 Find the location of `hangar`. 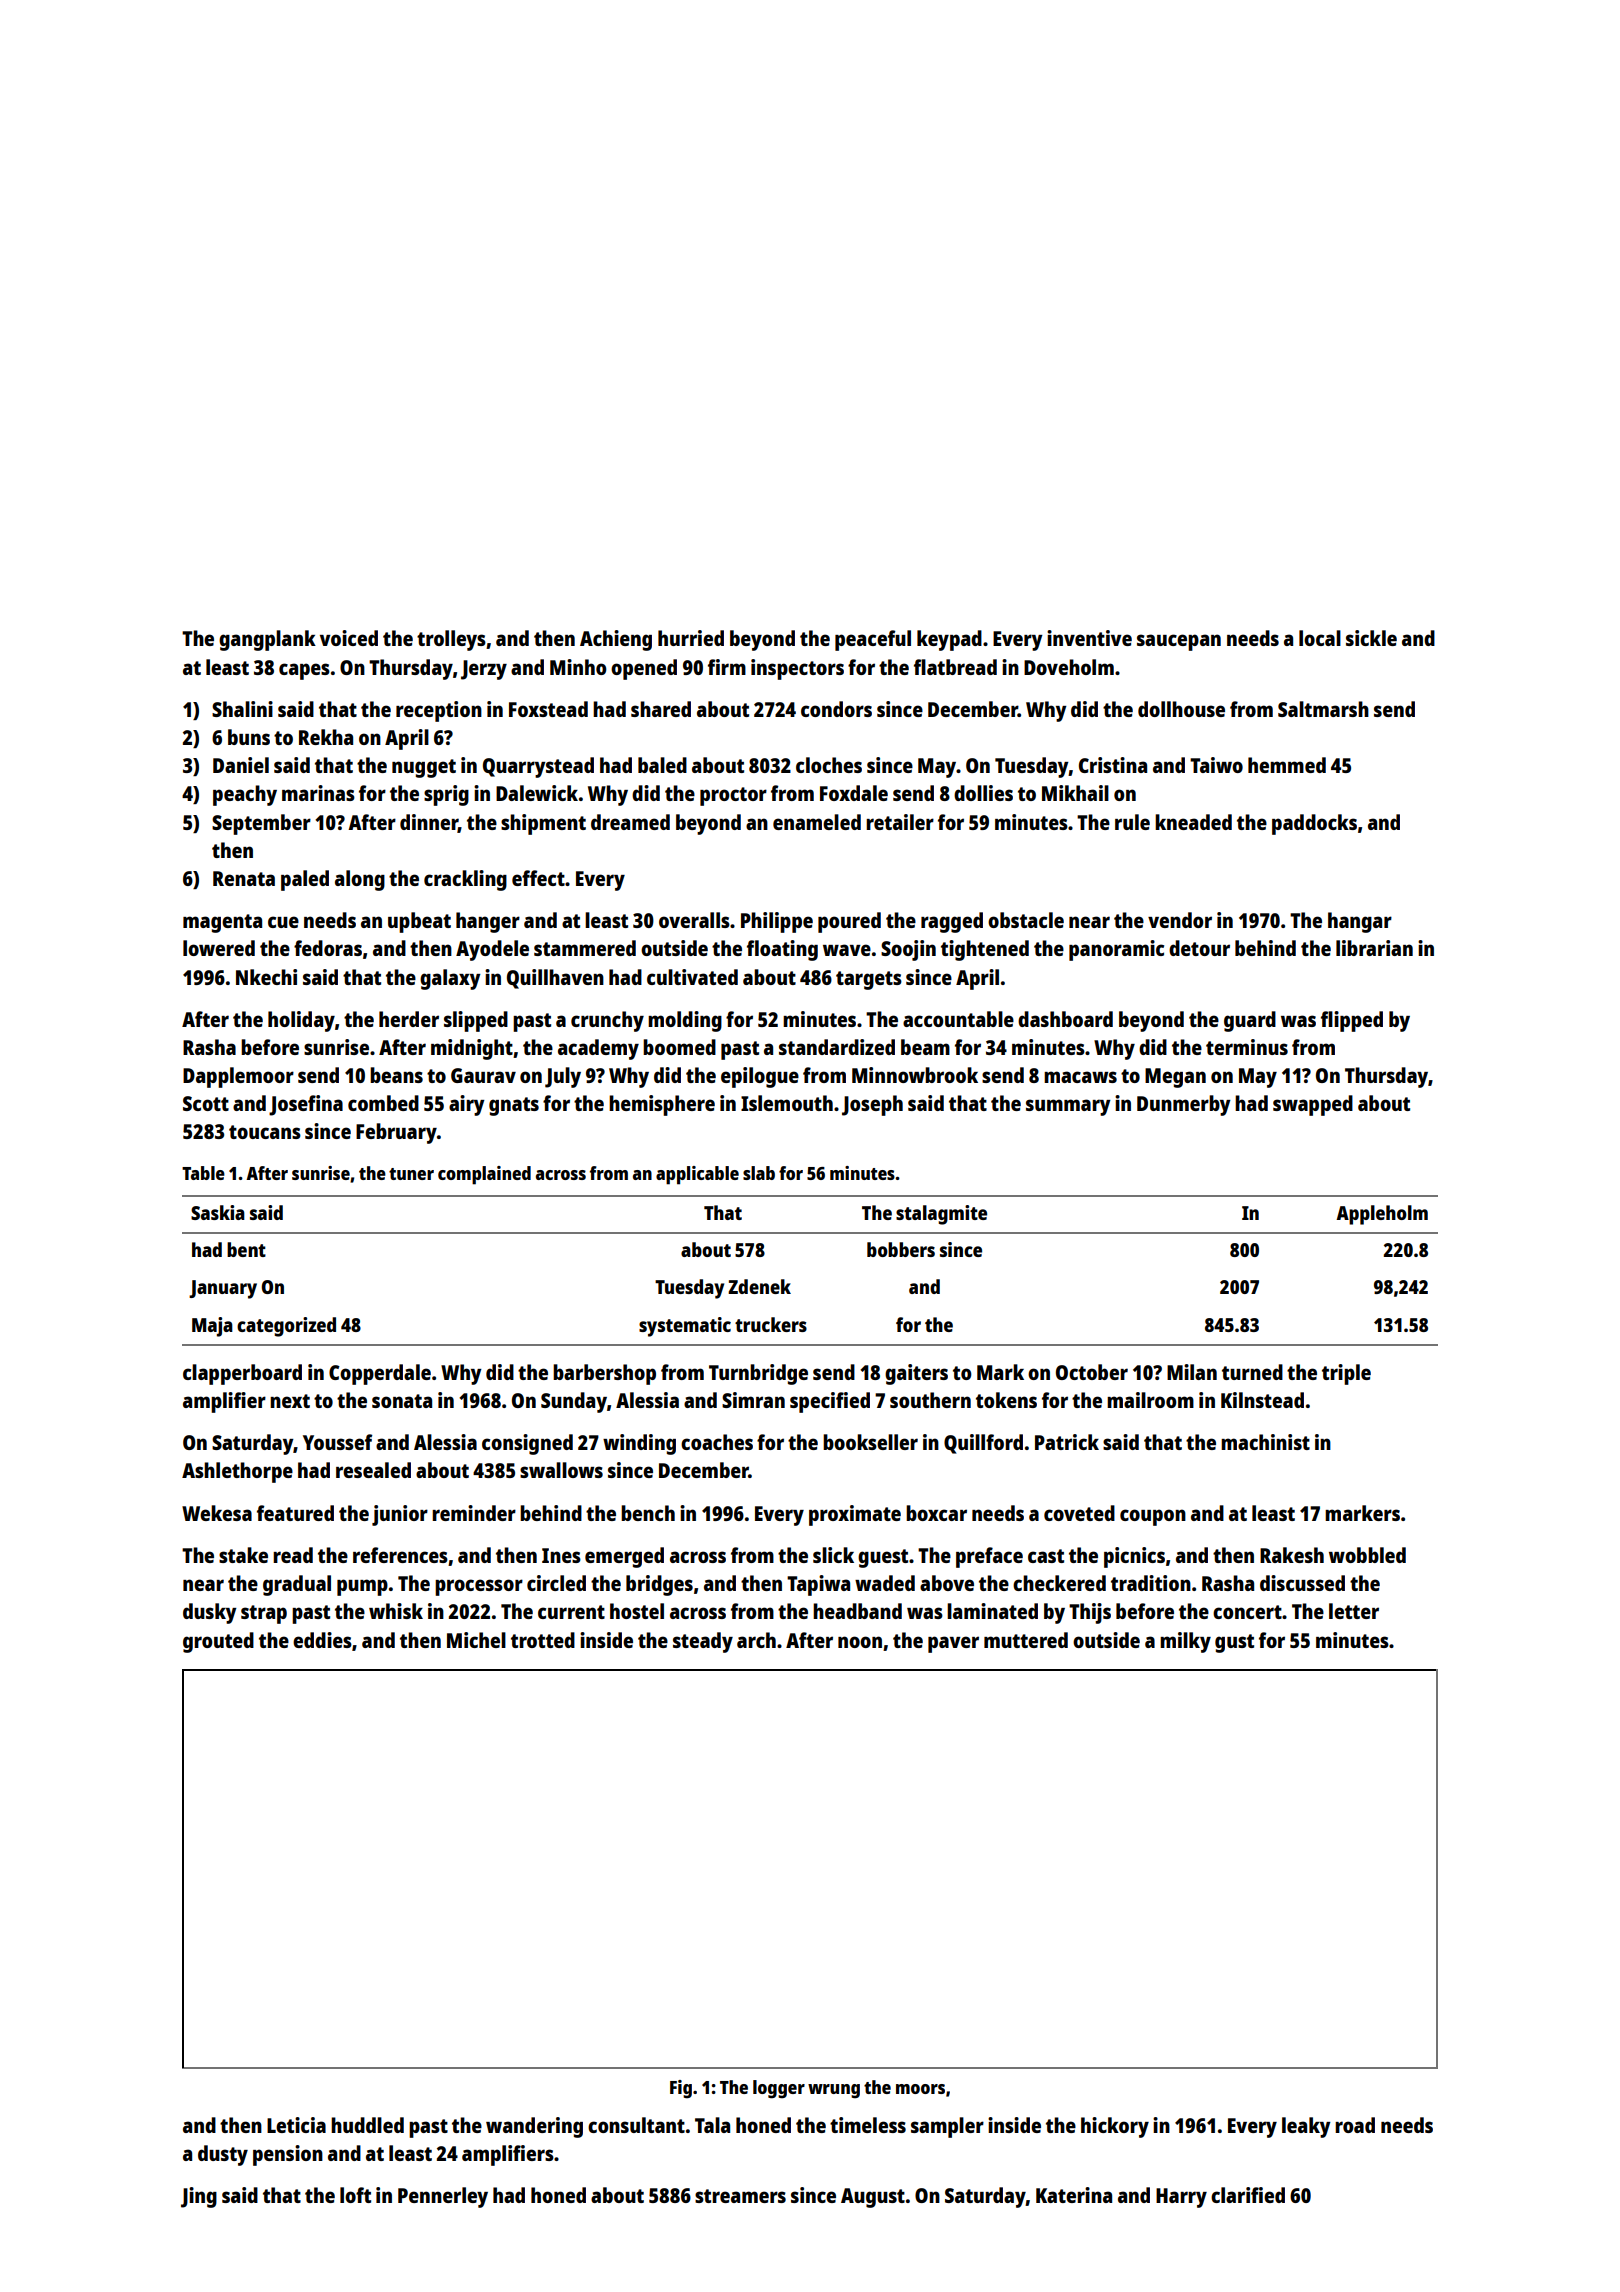

hangar is located at coordinates (1360, 922).
